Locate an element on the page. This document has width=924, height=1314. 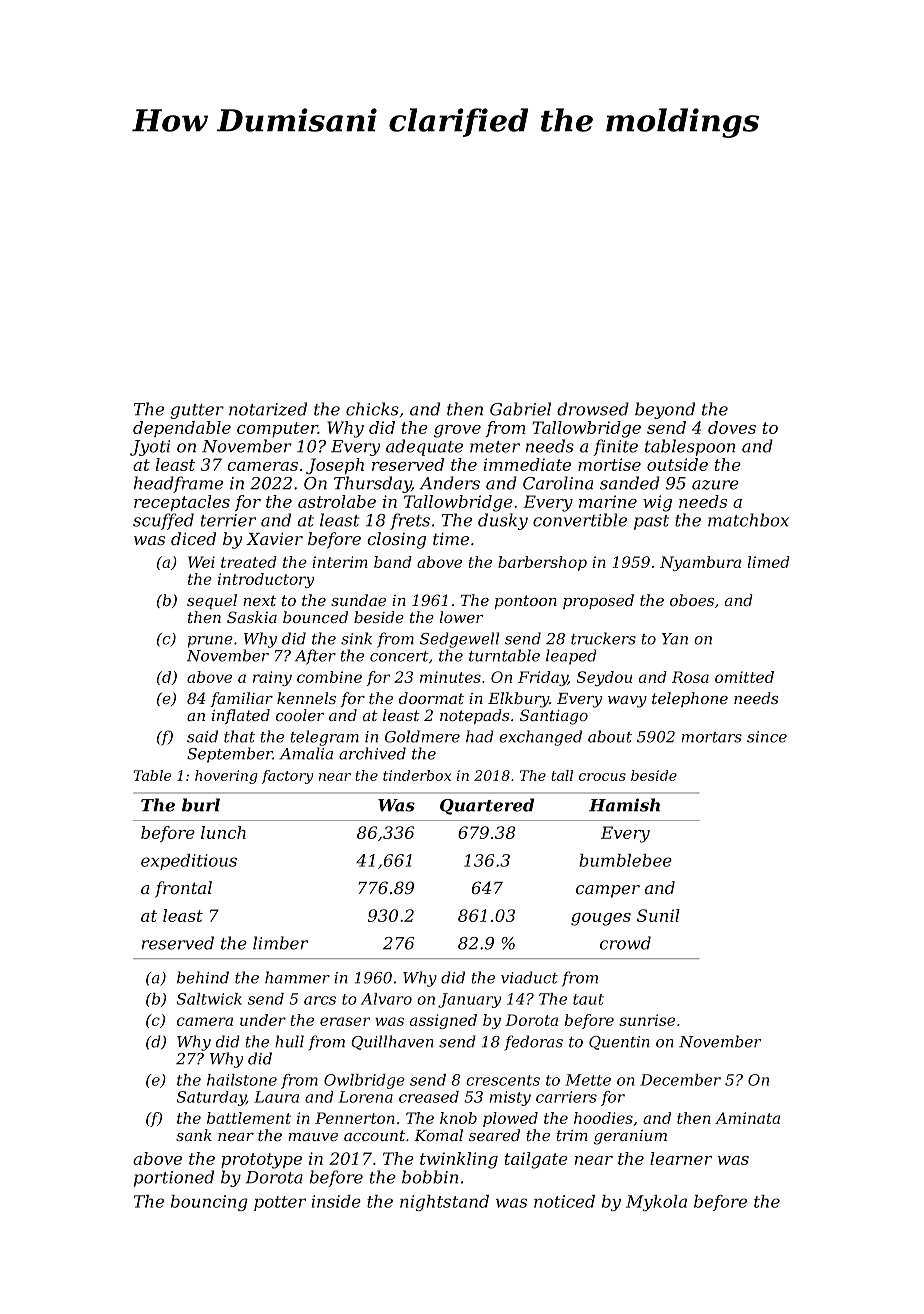
bumblebee is located at coordinates (625, 860).
